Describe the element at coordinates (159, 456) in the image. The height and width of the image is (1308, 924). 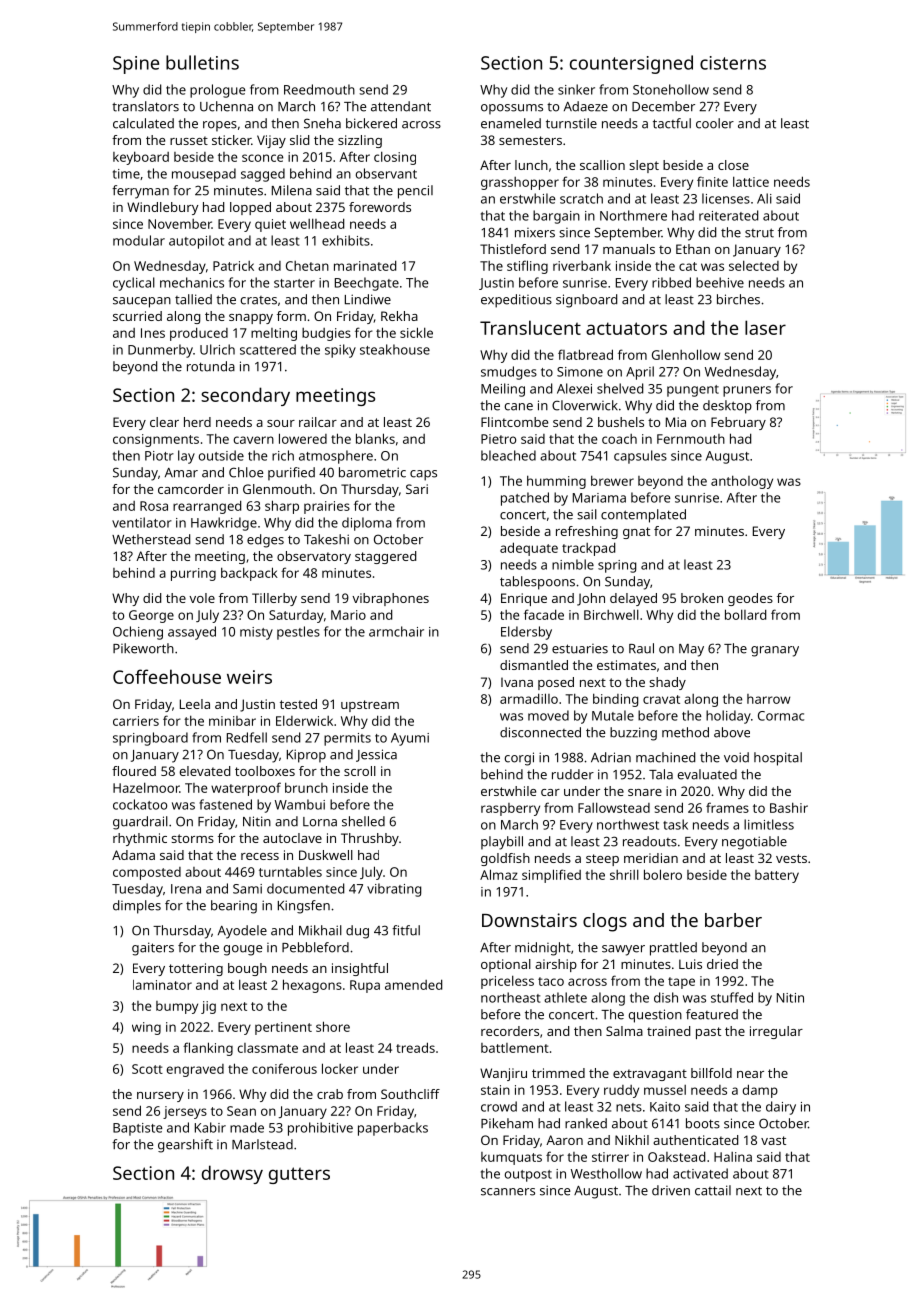
I see `Piotr` at that location.
